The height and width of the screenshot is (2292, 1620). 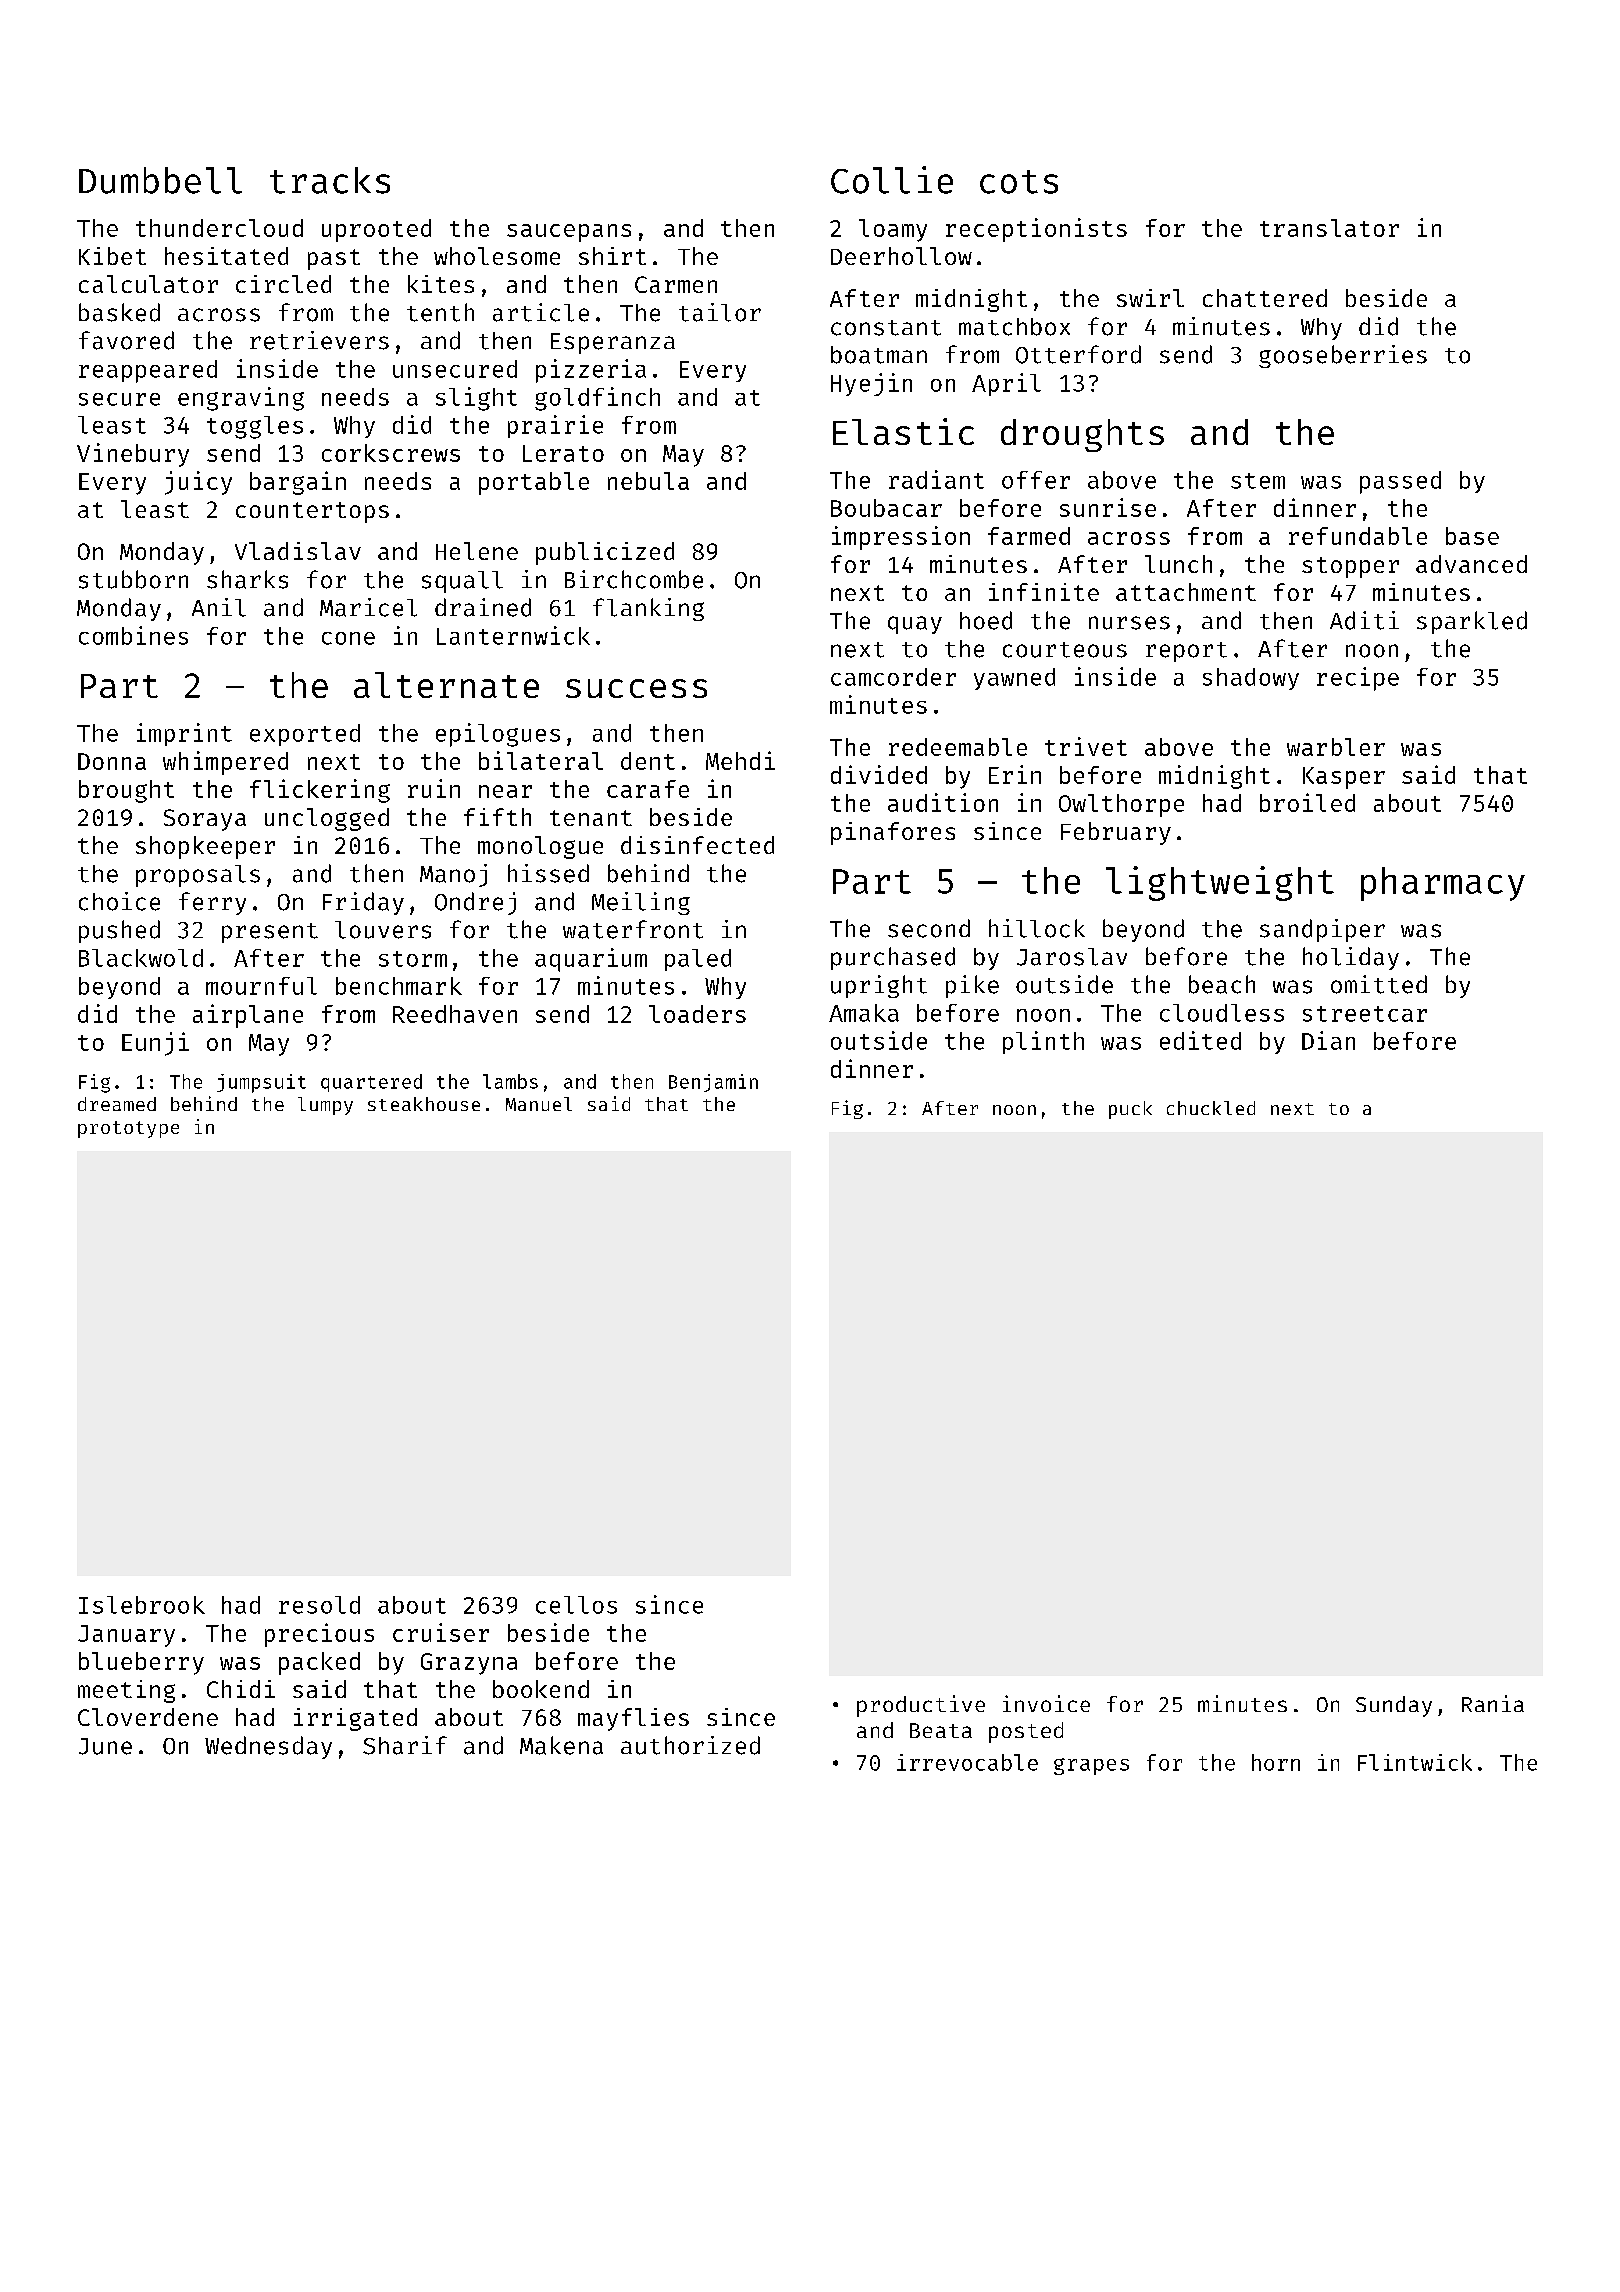 I want to click on Elastic, so click(x=903, y=431).
